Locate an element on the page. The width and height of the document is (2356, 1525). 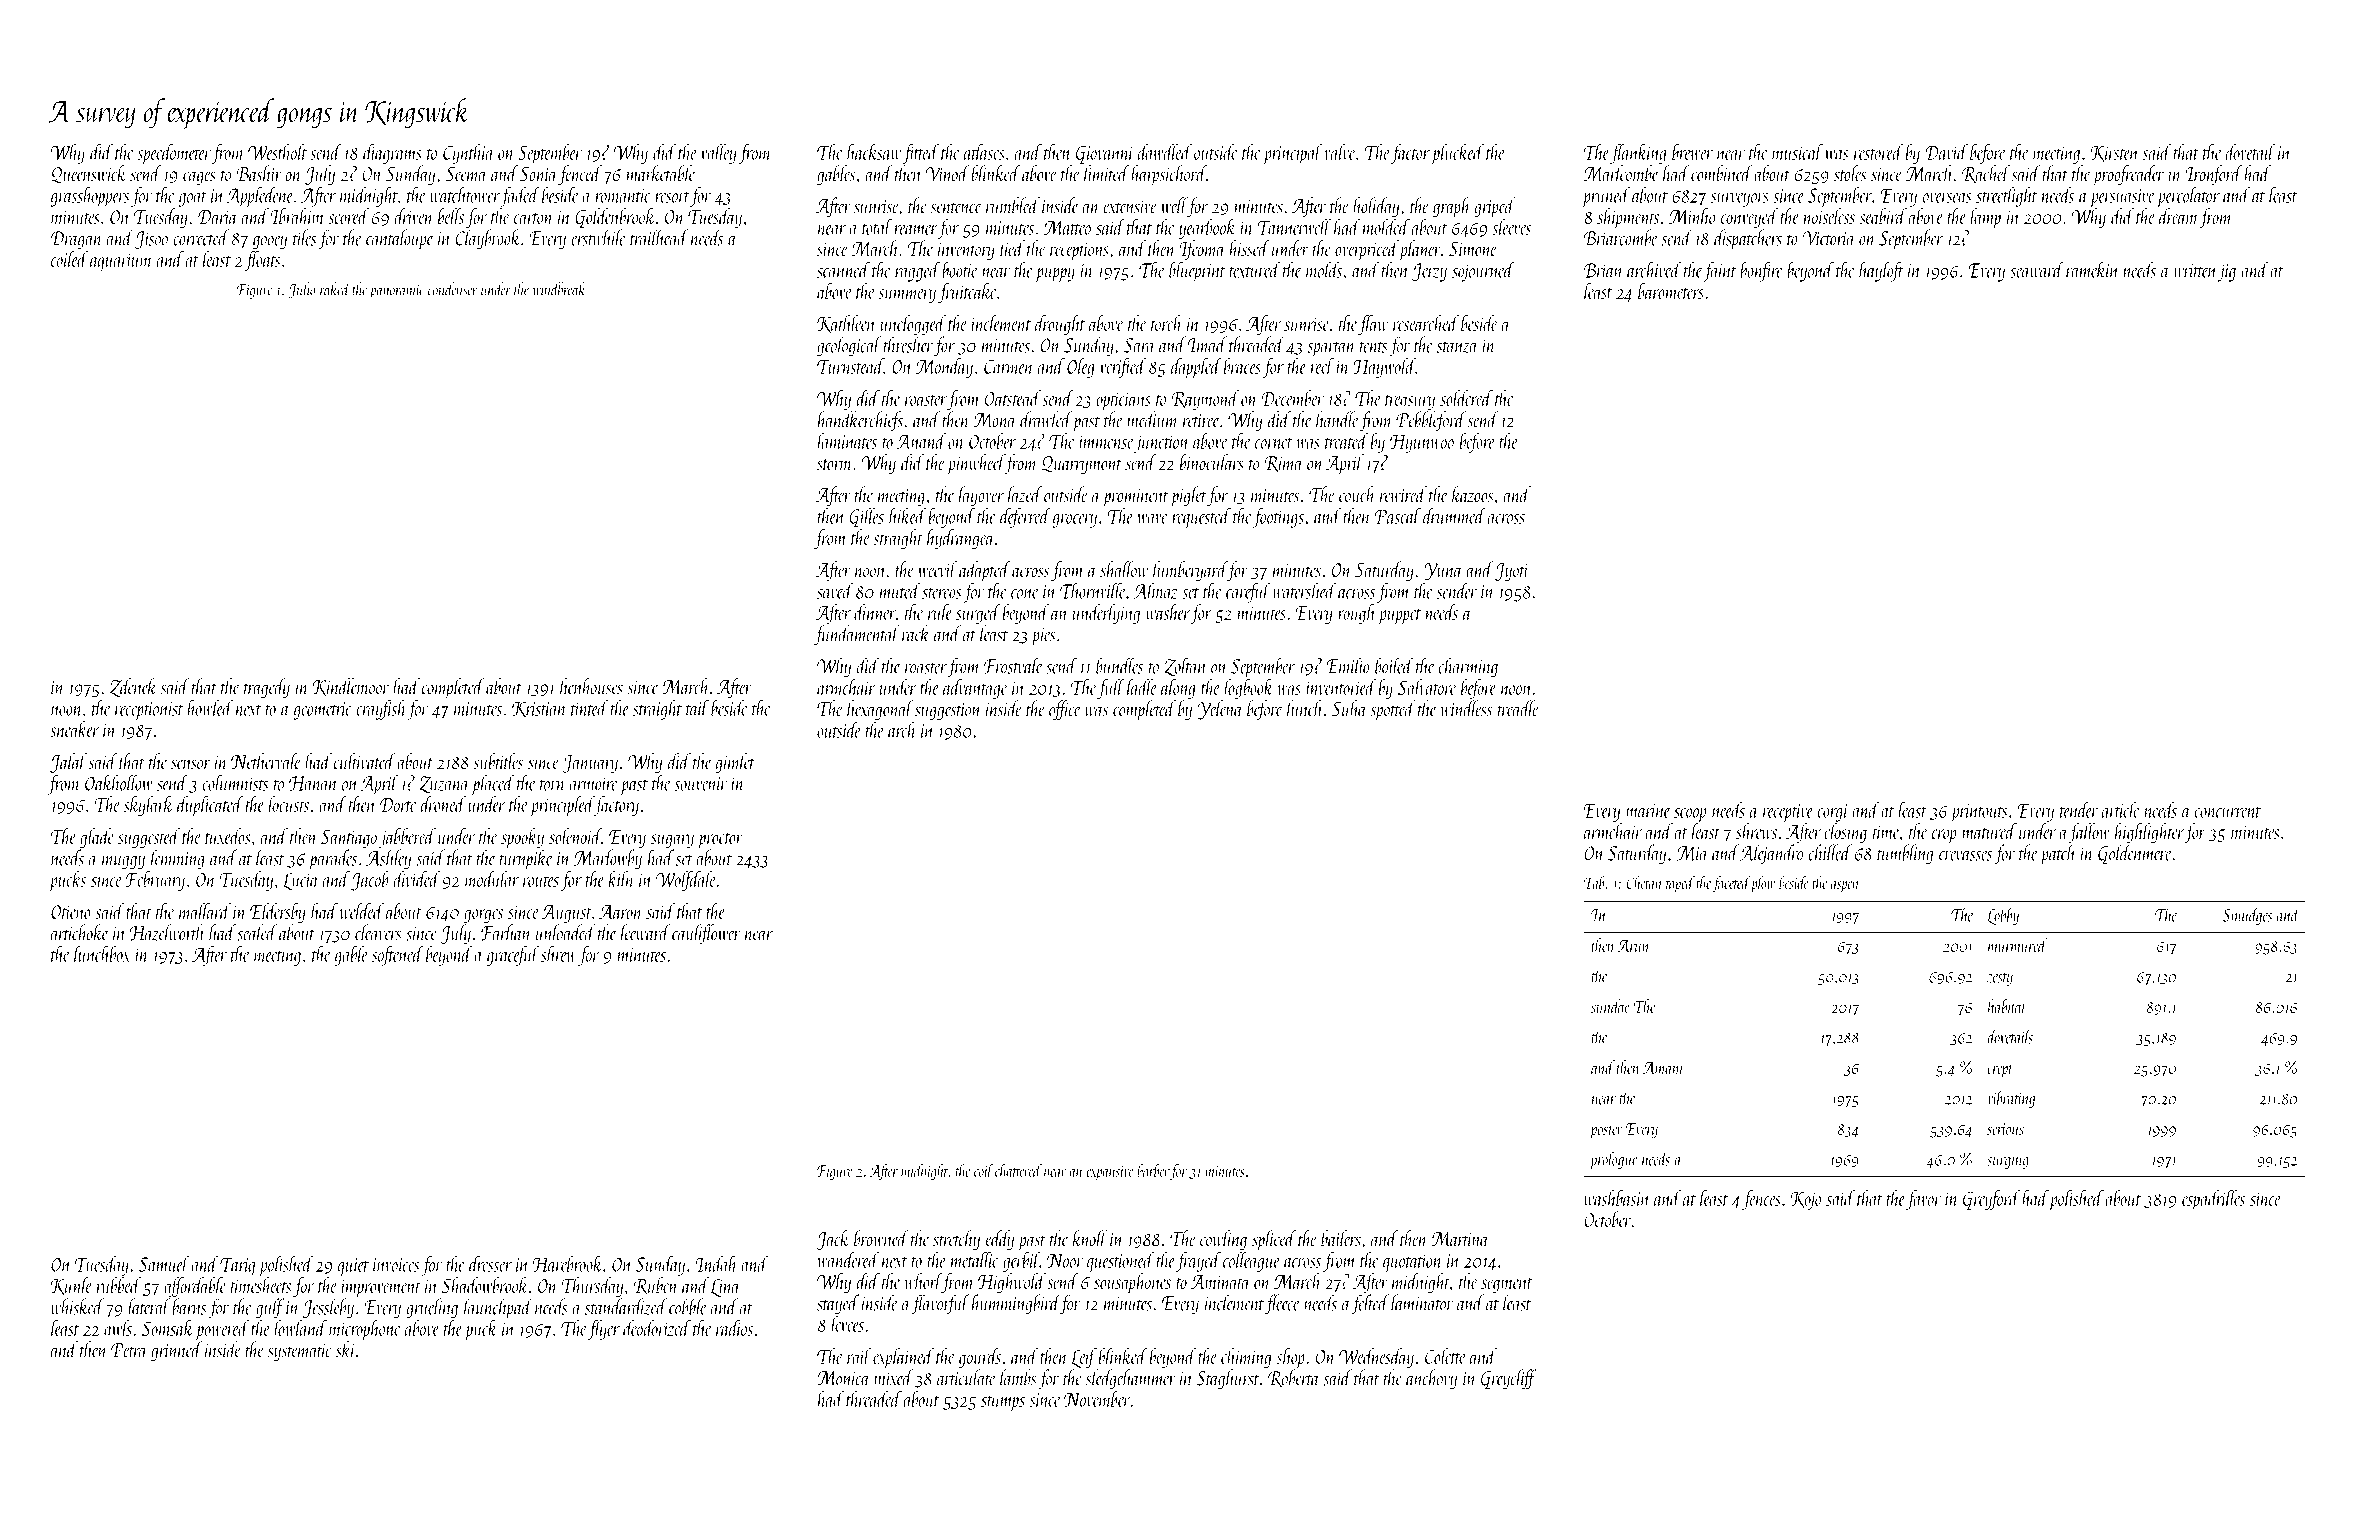
Chetan is located at coordinates (1644, 882).
